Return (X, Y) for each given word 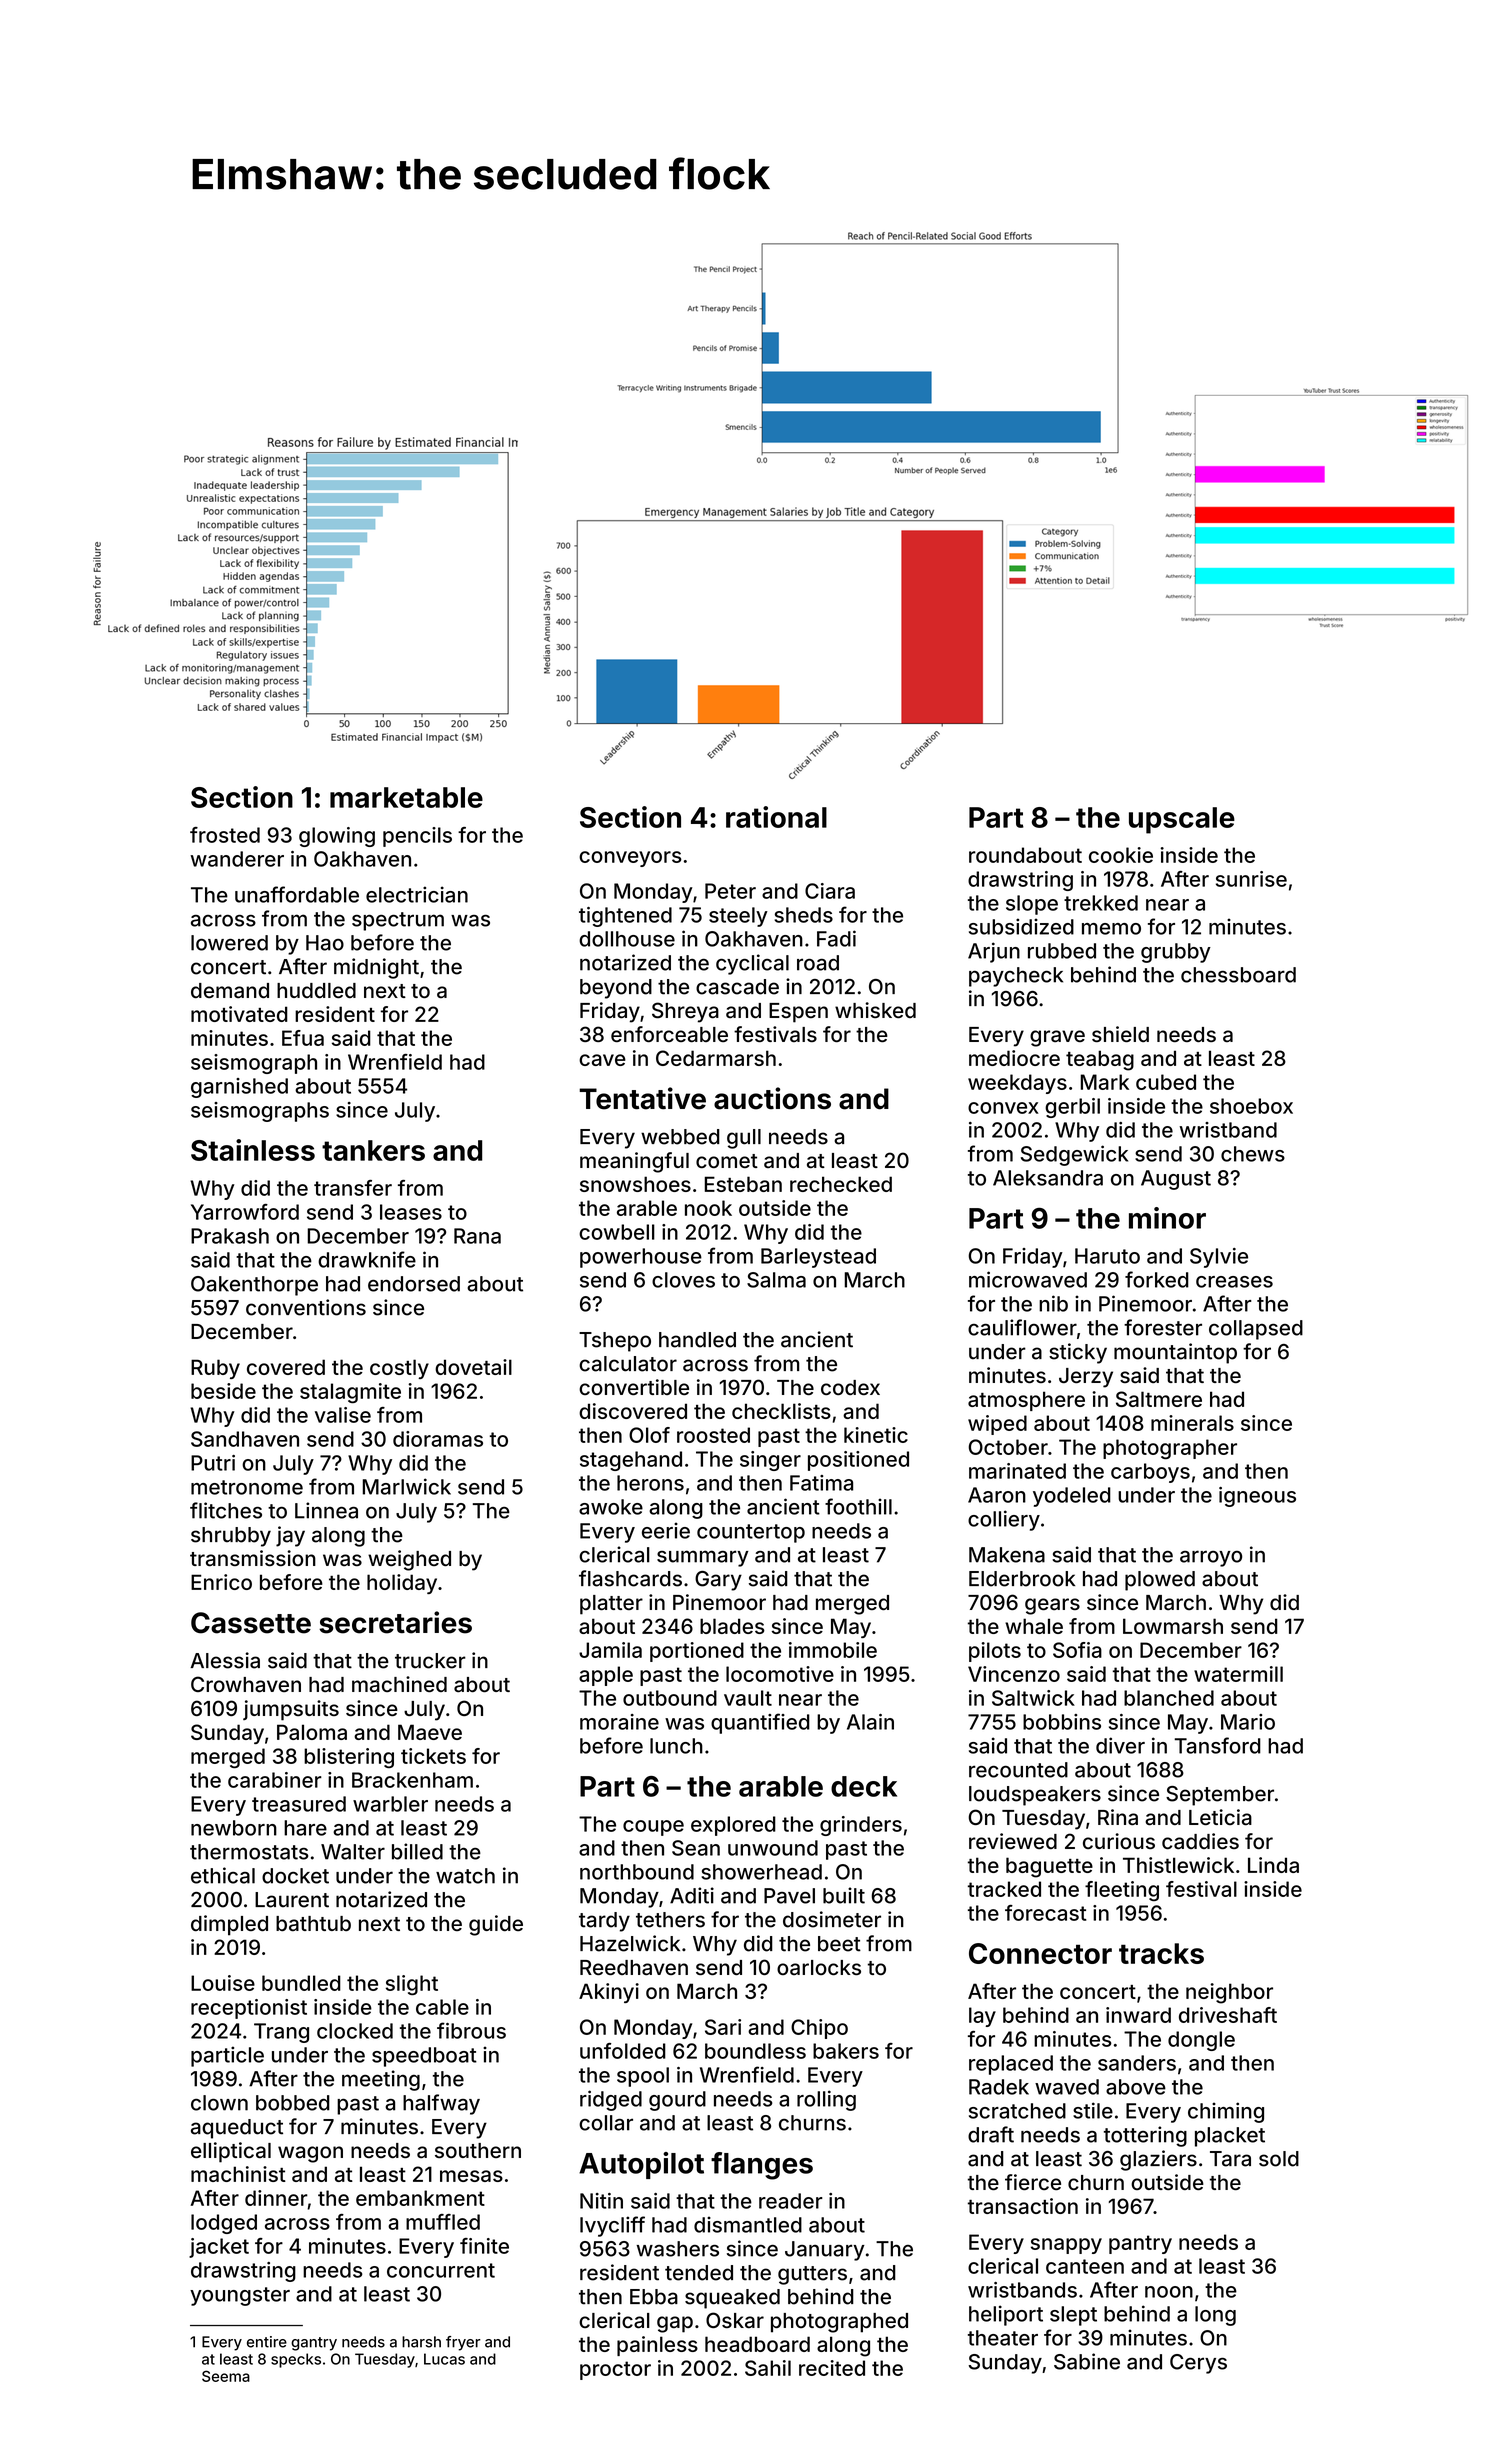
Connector (1040, 1953)
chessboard (1238, 975)
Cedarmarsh (716, 1058)
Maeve (430, 1732)
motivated (239, 1014)
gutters (812, 2275)
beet (839, 1944)
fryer (463, 2343)
